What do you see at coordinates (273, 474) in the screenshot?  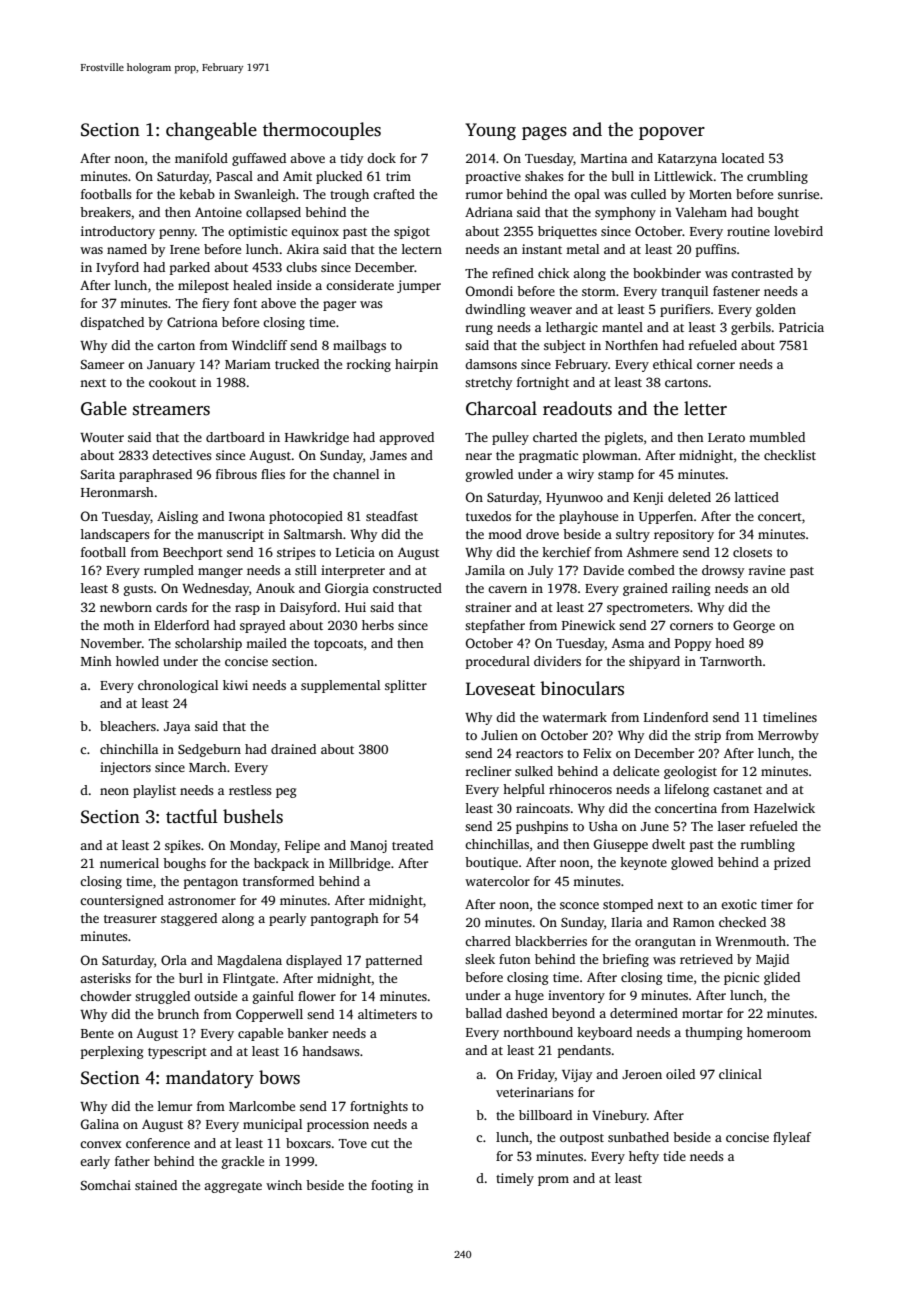 I see `flies` at bounding box center [273, 474].
